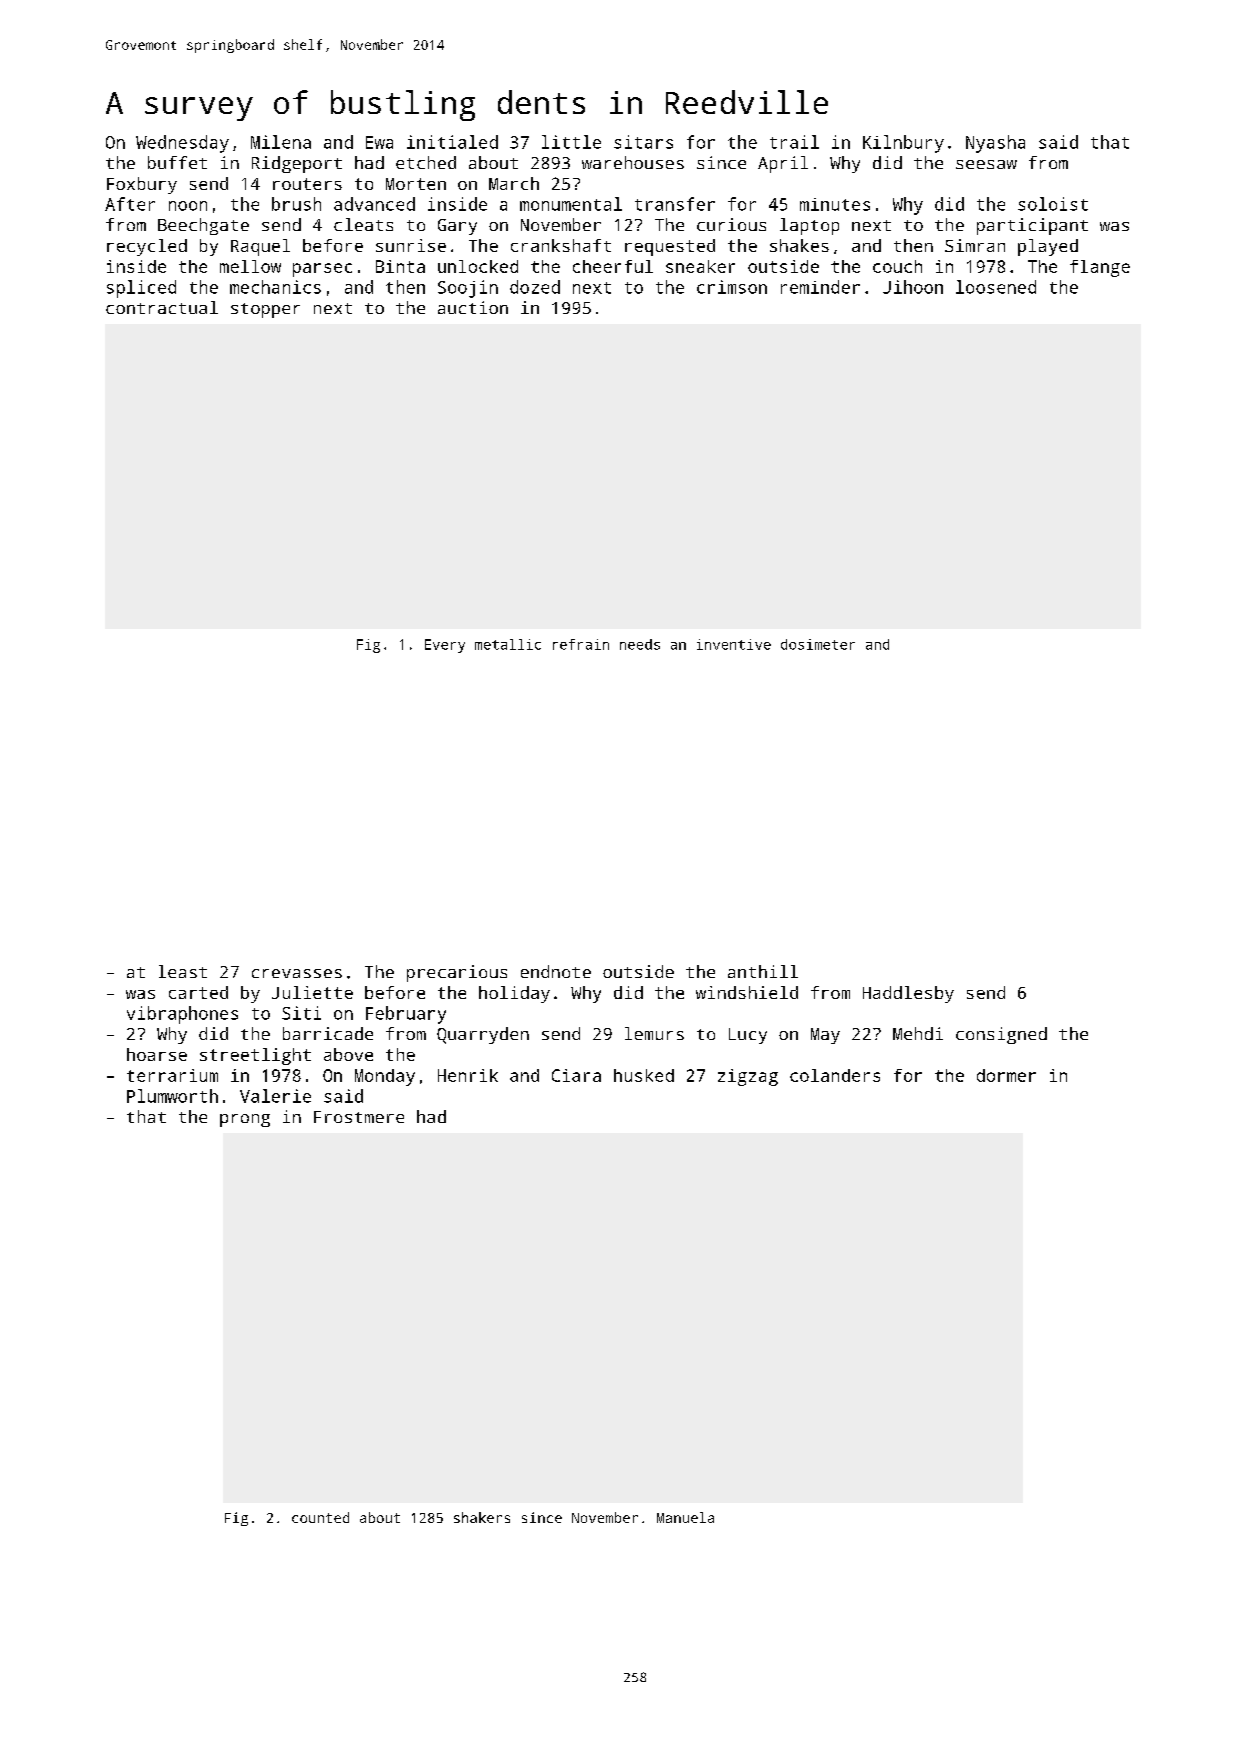  Describe the element at coordinates (818, 644) in the screenshot. I see `dosimeter` at that location.
